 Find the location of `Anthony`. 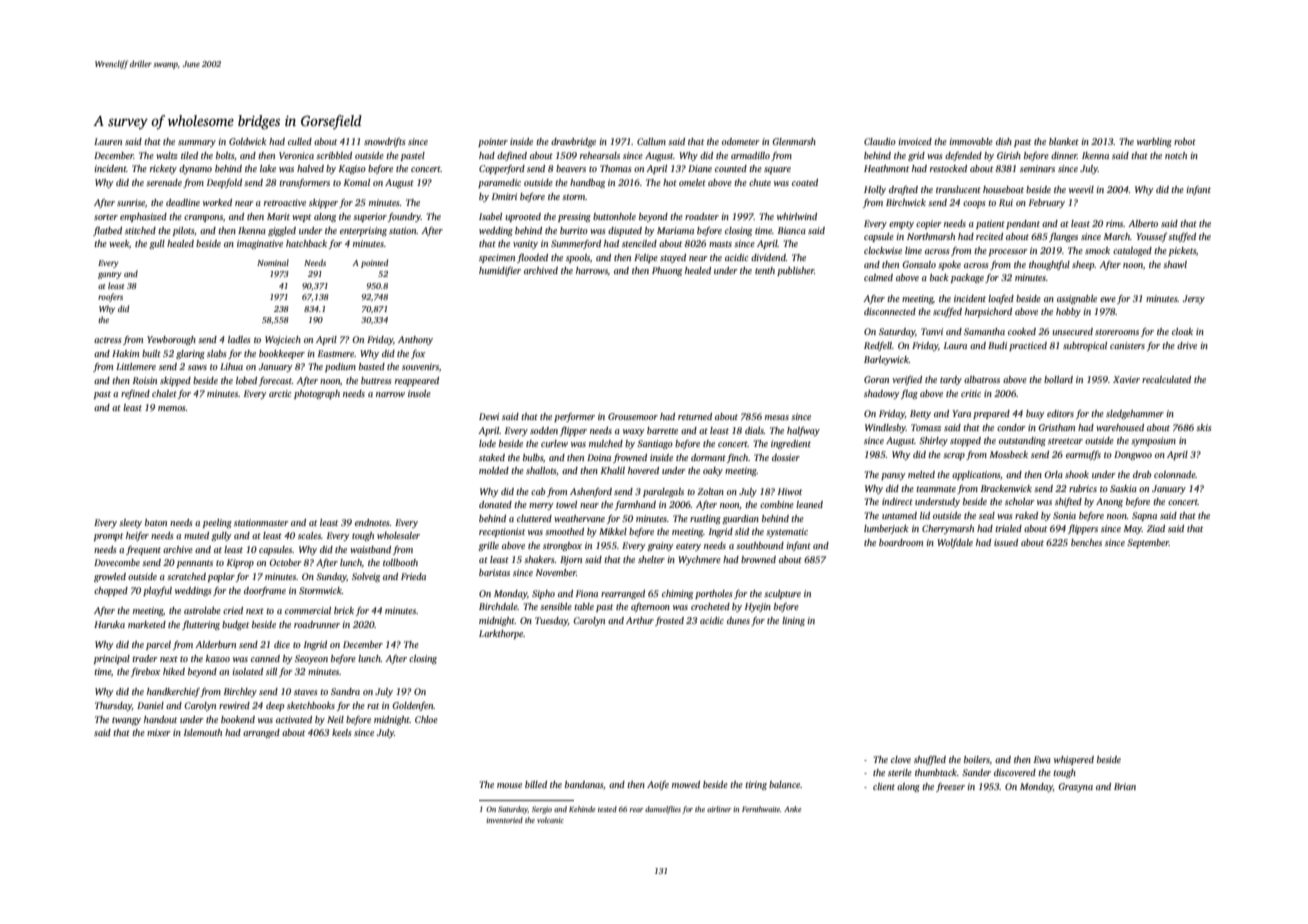

Anthony is located at coordinates (415, 340).
